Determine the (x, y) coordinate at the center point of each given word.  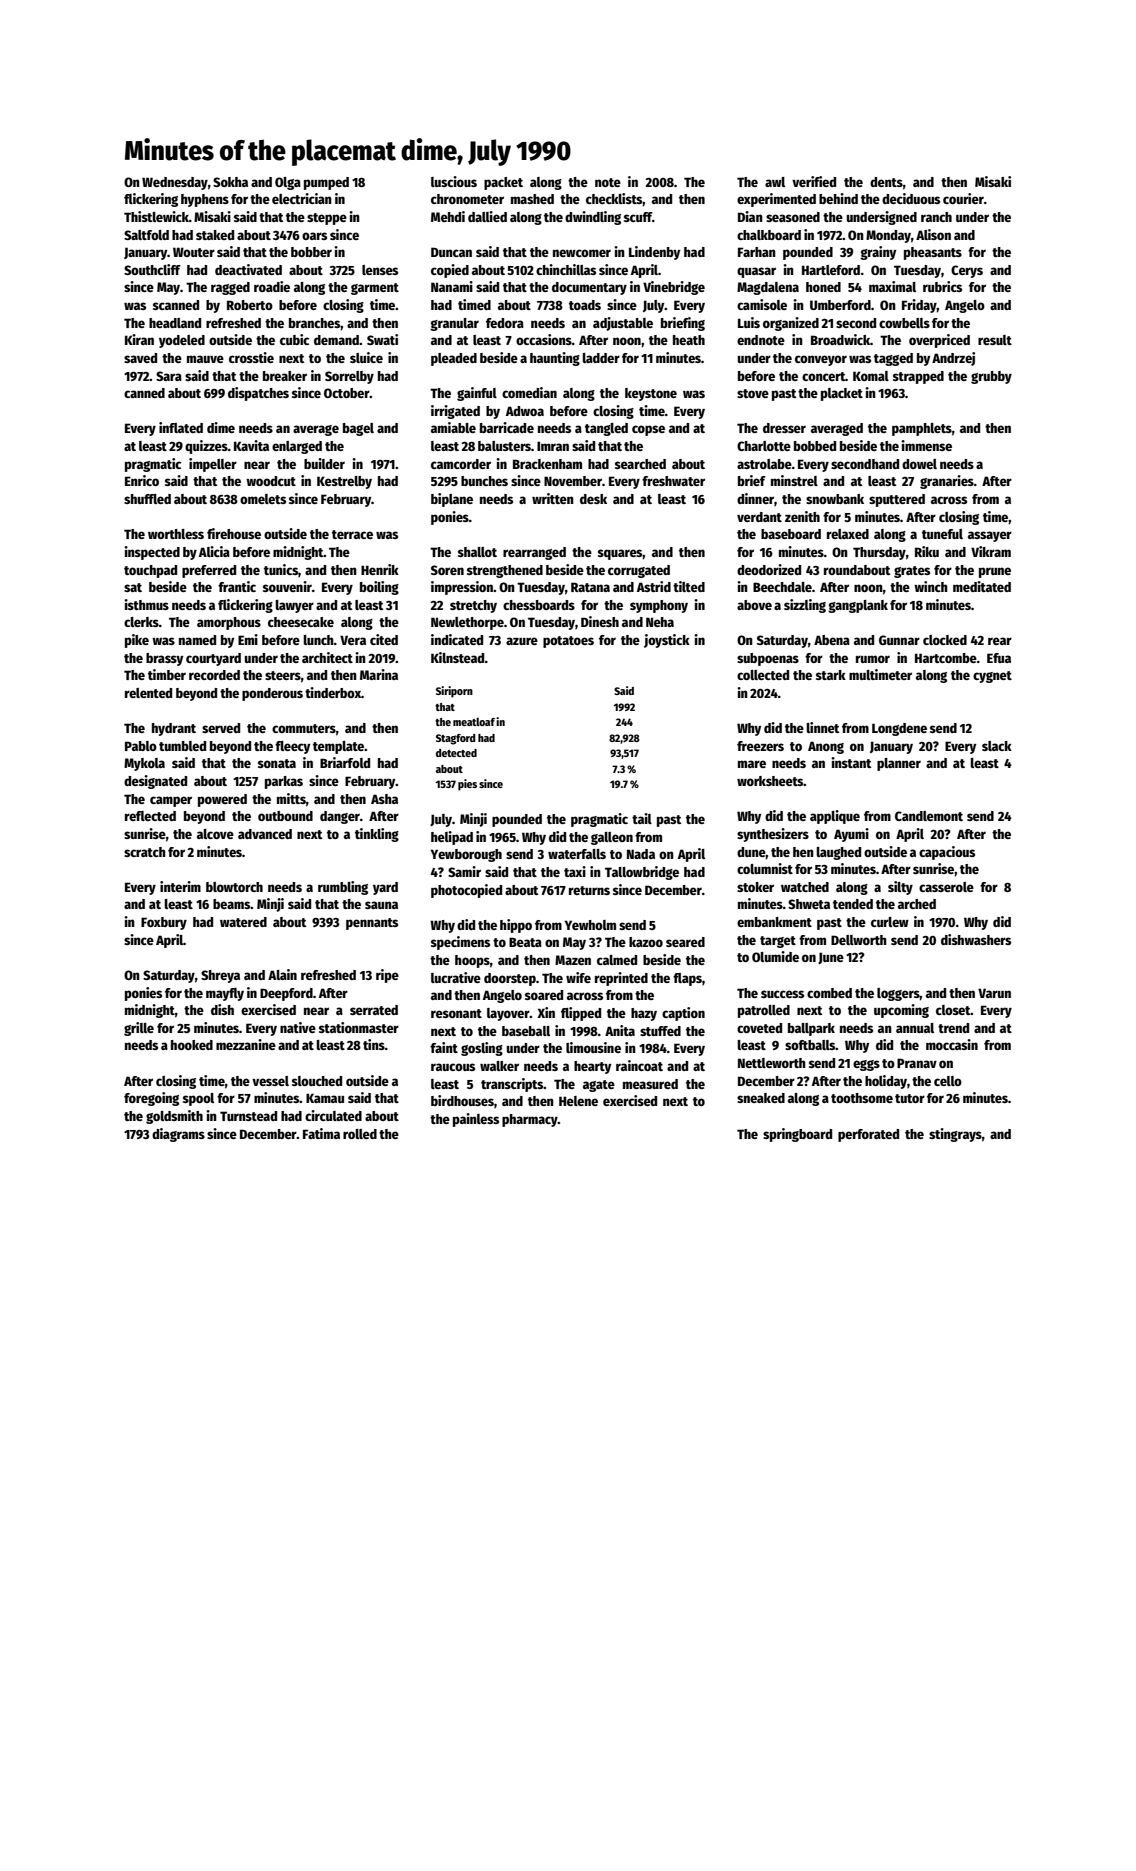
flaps (687, 979)
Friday (919, 306)
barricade (507, 427)
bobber (311, 252)
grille (139, 1029)
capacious (947, 853)
